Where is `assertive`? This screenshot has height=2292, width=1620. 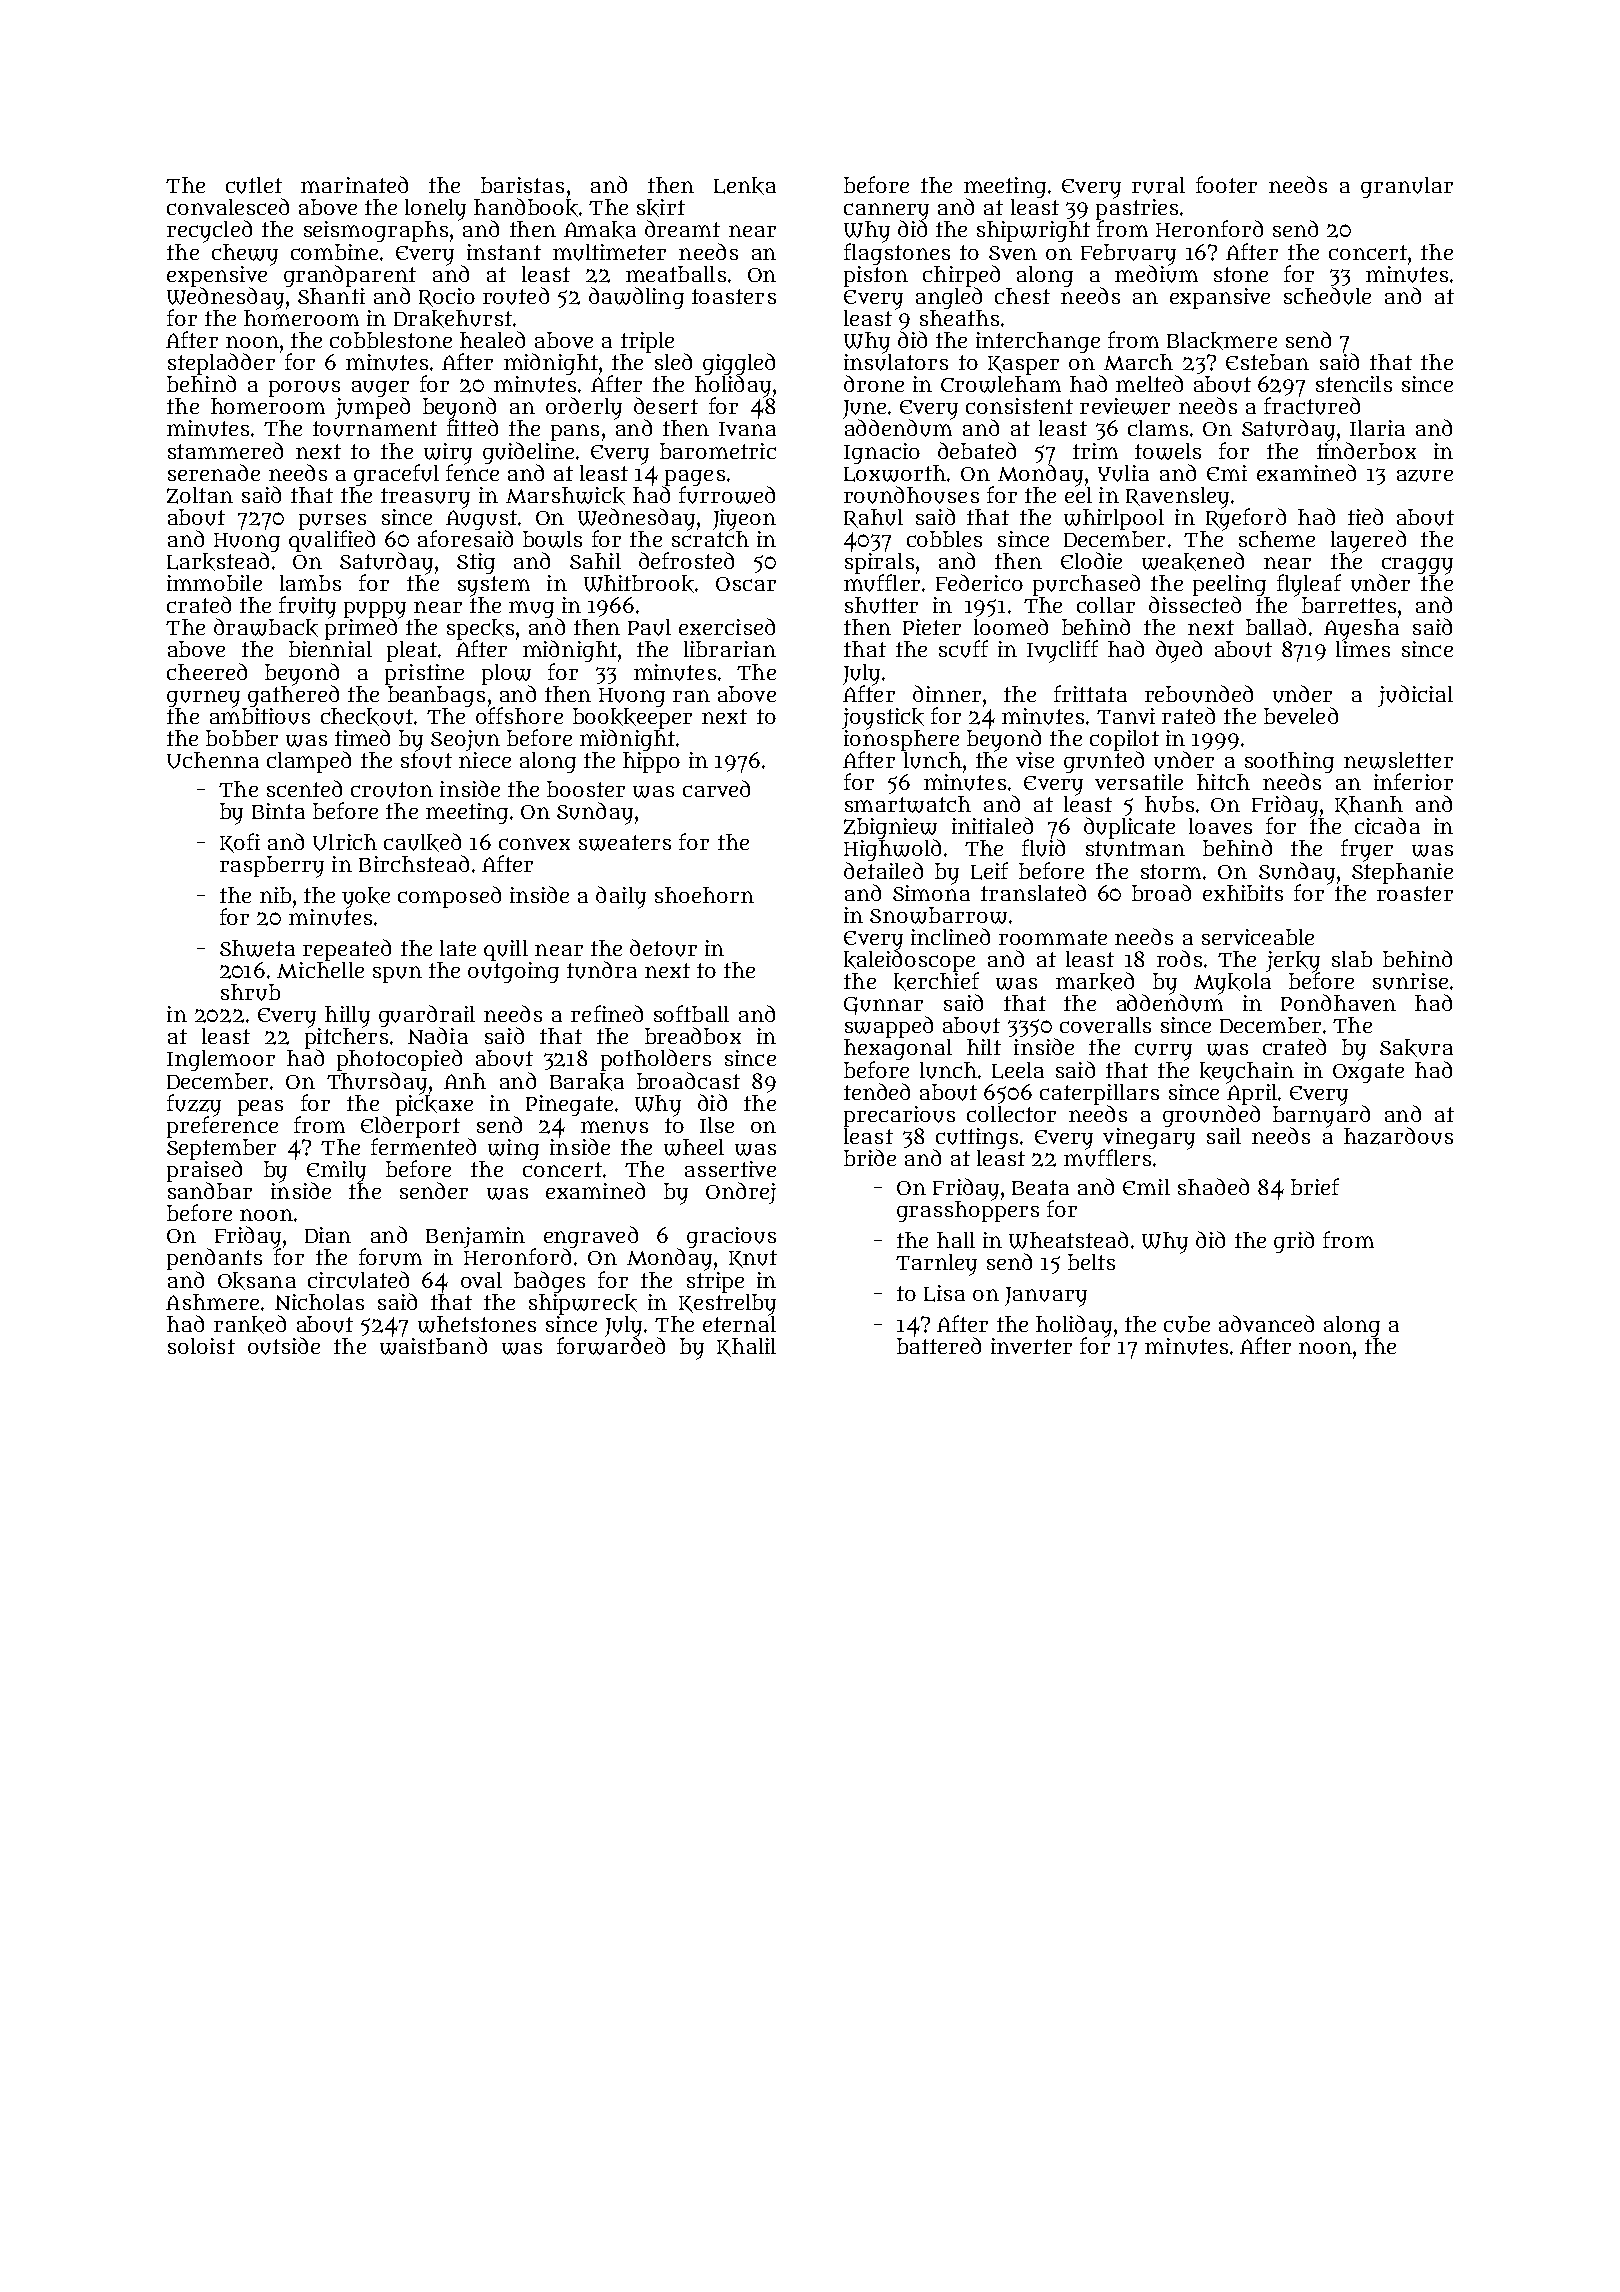 assertive is located at coordinates (730, 1169).
